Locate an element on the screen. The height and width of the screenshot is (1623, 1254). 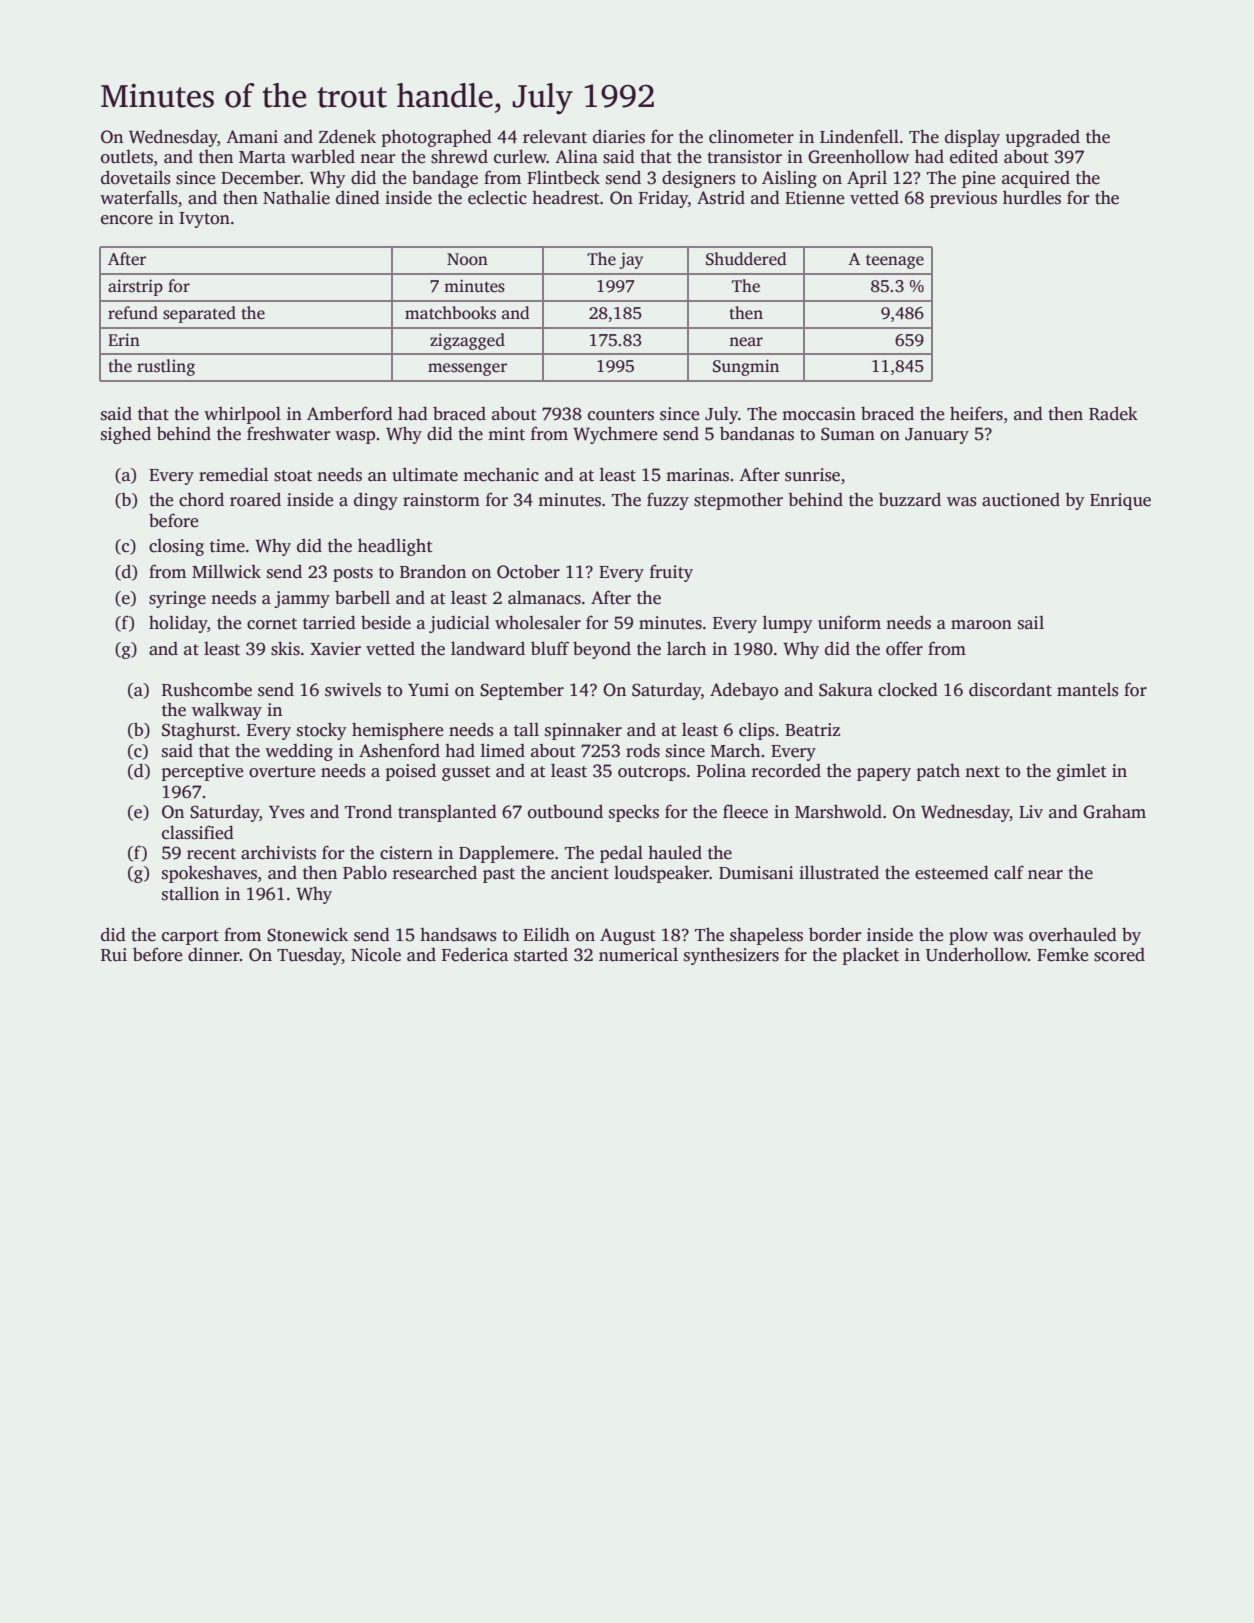
fuzzy is located at coordinates (668, 501).
